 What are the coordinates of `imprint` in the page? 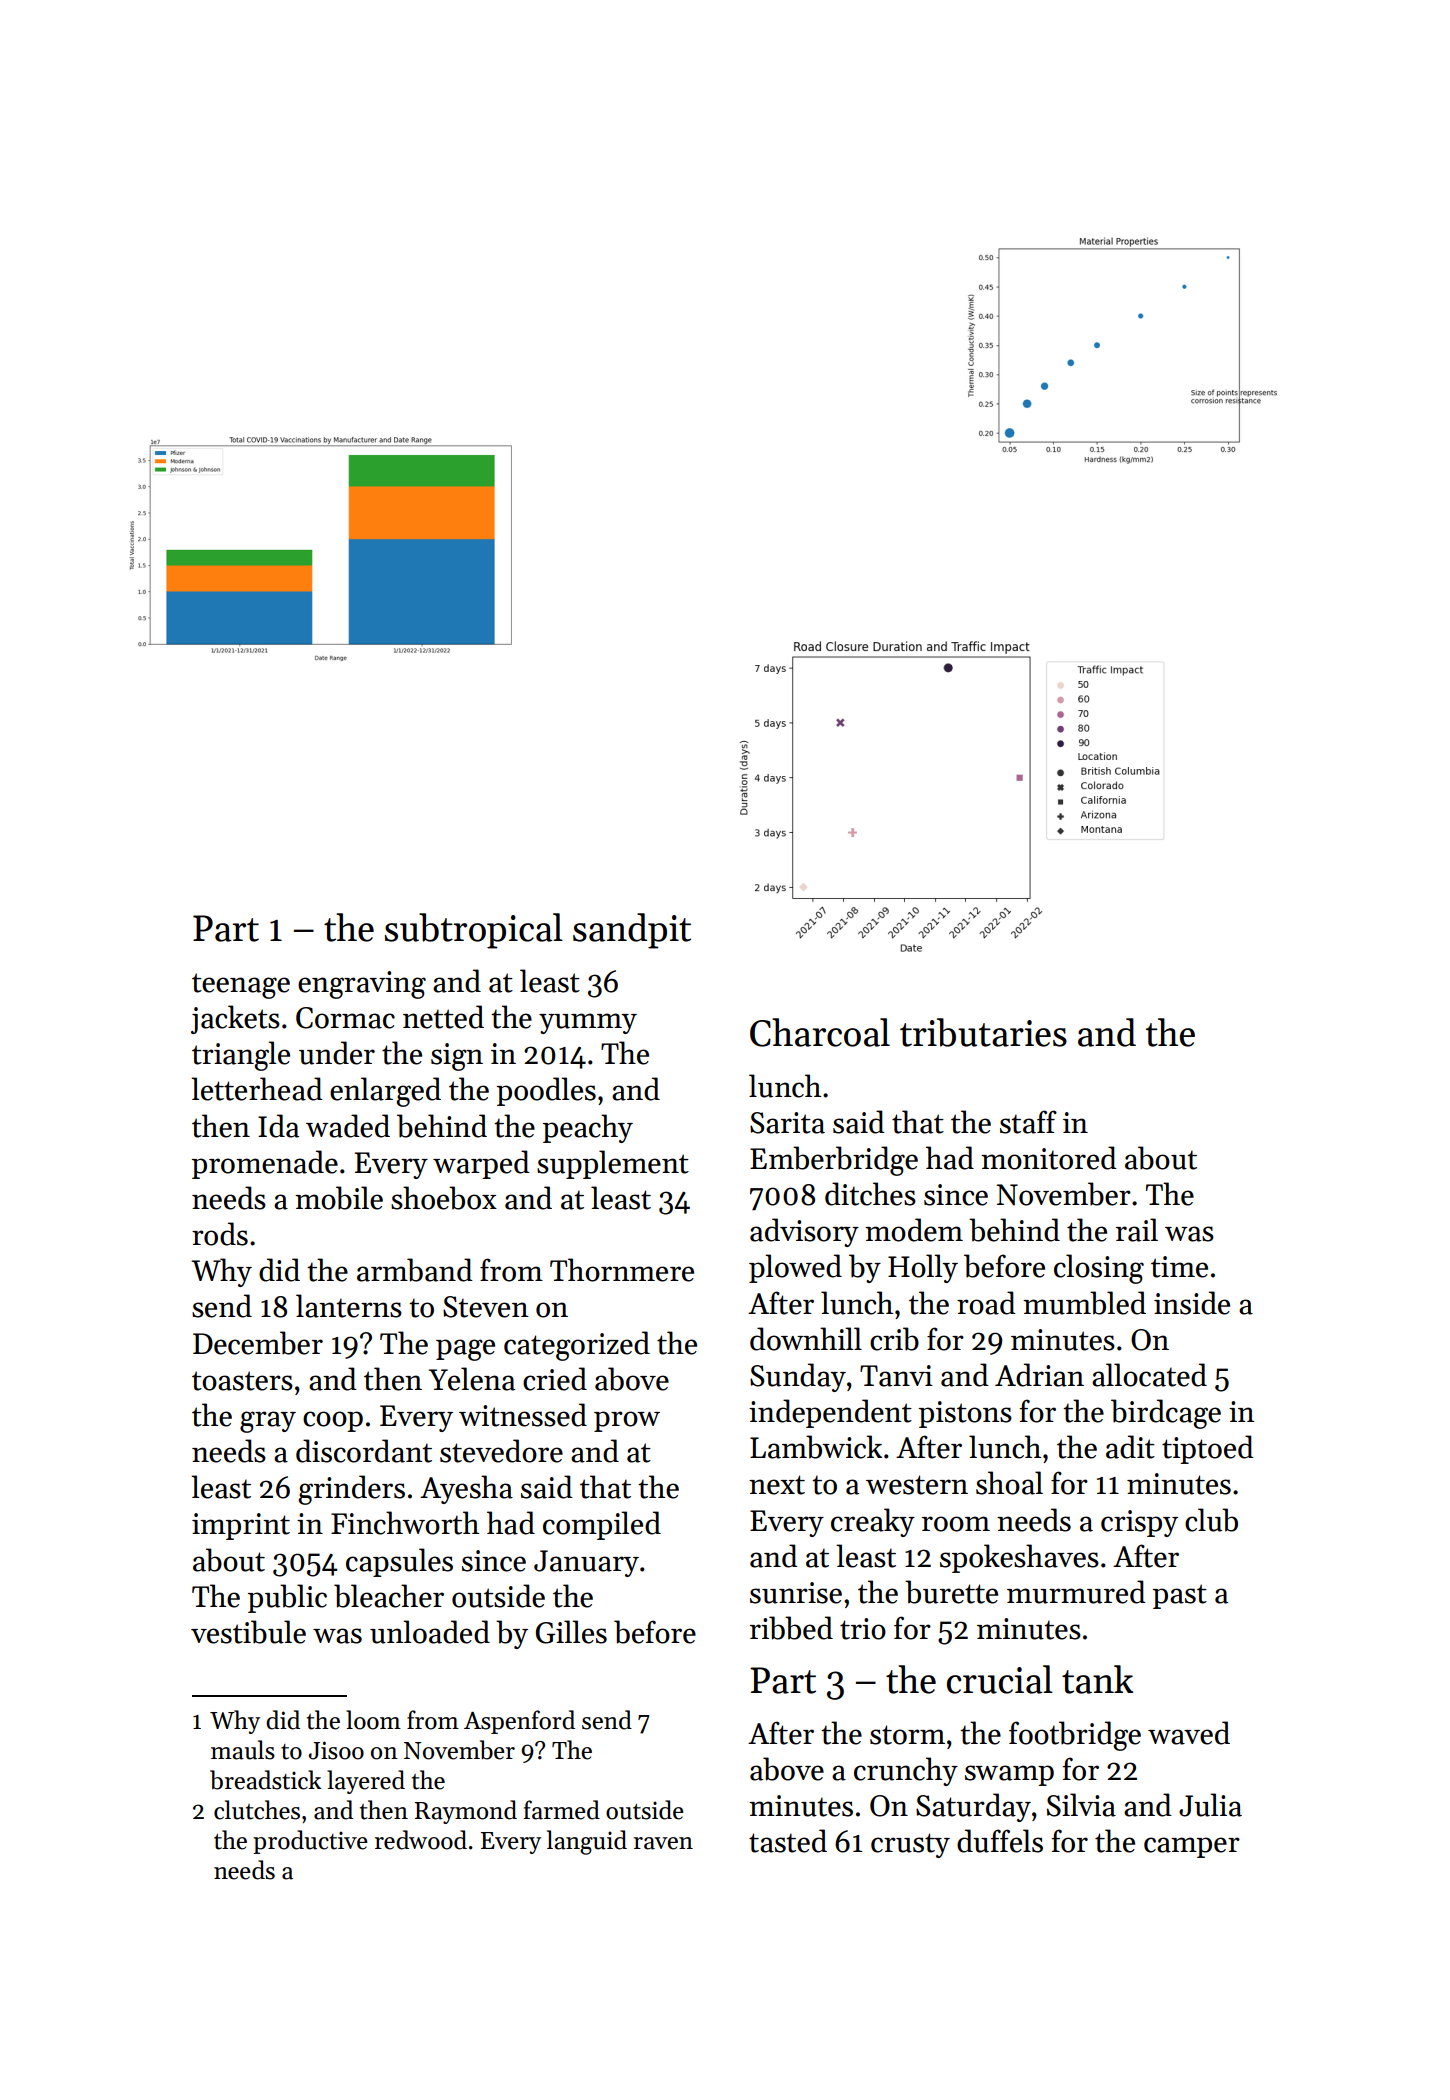 It's located at (241, 1526).
